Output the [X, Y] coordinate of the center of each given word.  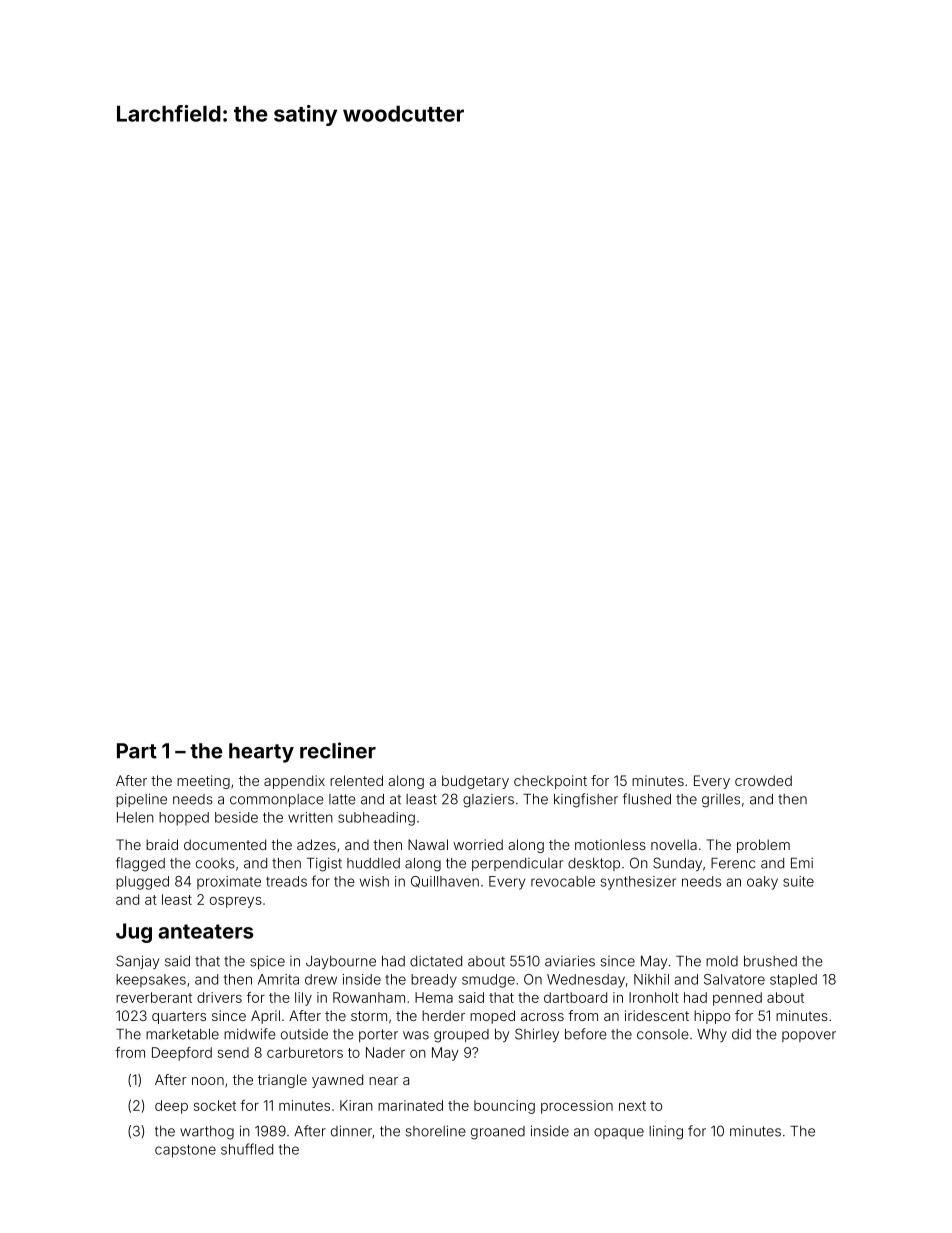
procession [577, 1107]
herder [443, 1015]
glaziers [488, 801]
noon [208, 1081]
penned [737, 999]
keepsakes [151, 980]
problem [763, 846]
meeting [203, 782]
